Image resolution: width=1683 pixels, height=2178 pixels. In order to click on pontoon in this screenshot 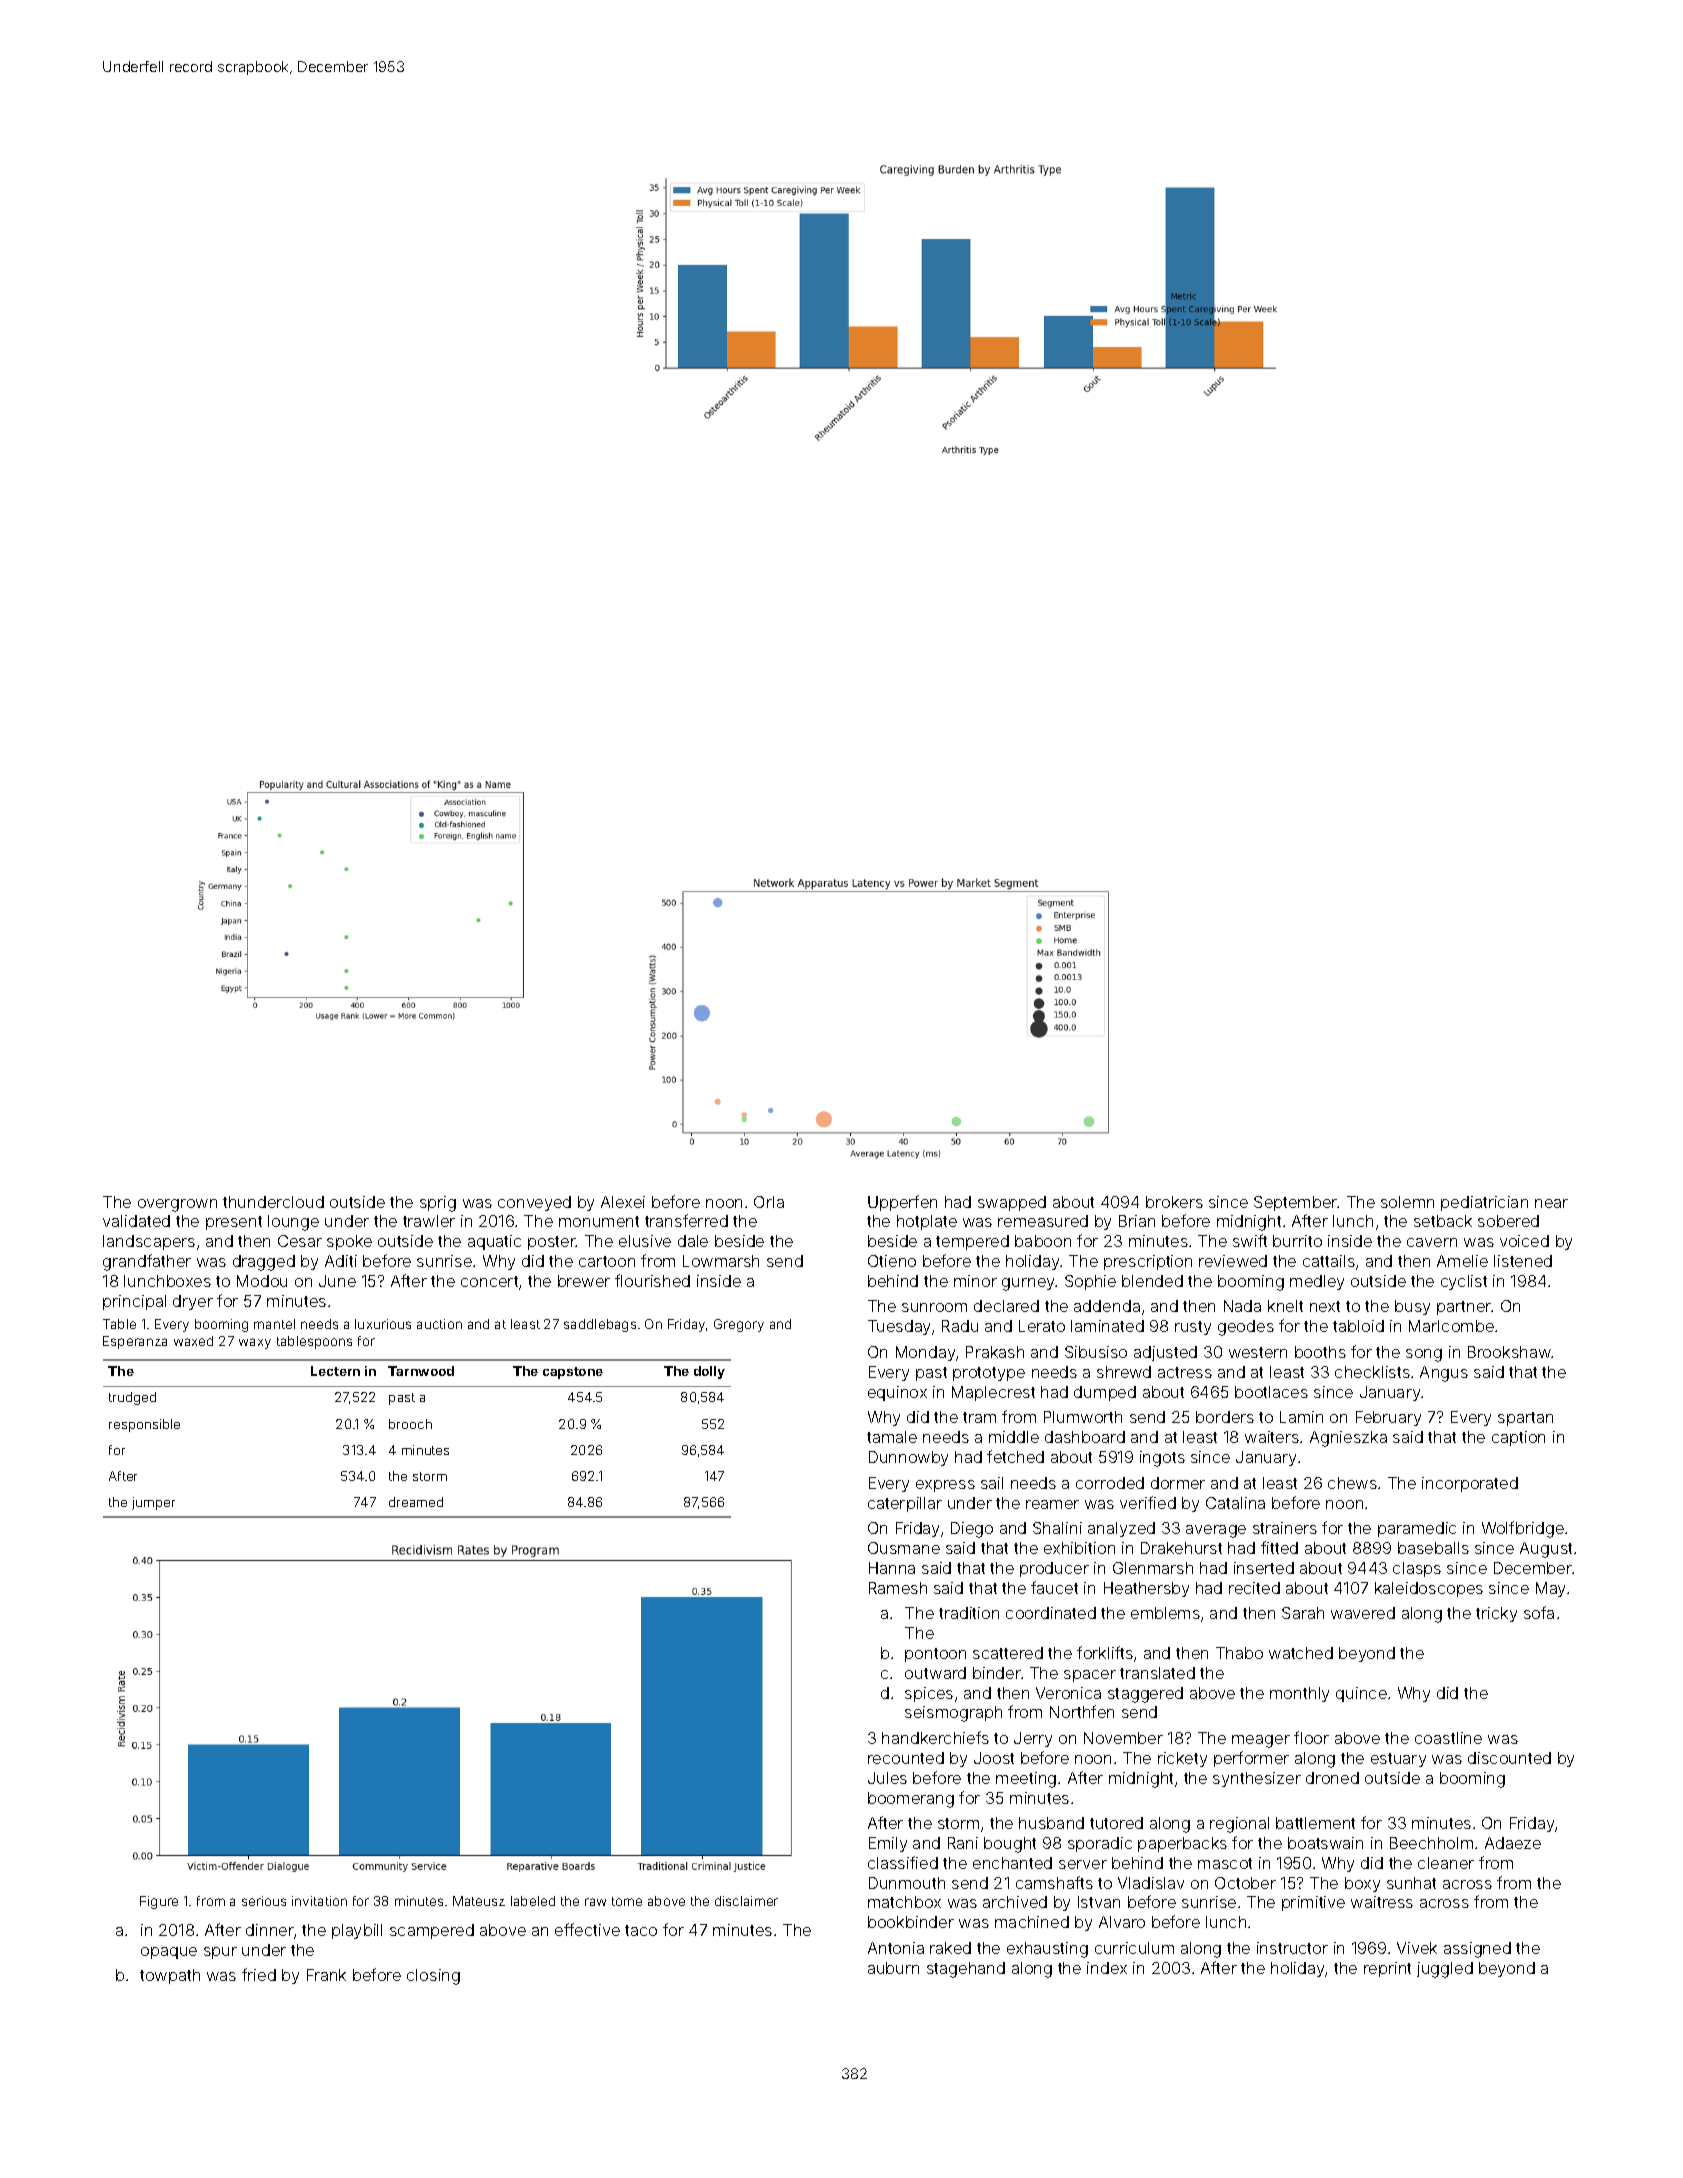, I will do `click(935, 1655)`.
